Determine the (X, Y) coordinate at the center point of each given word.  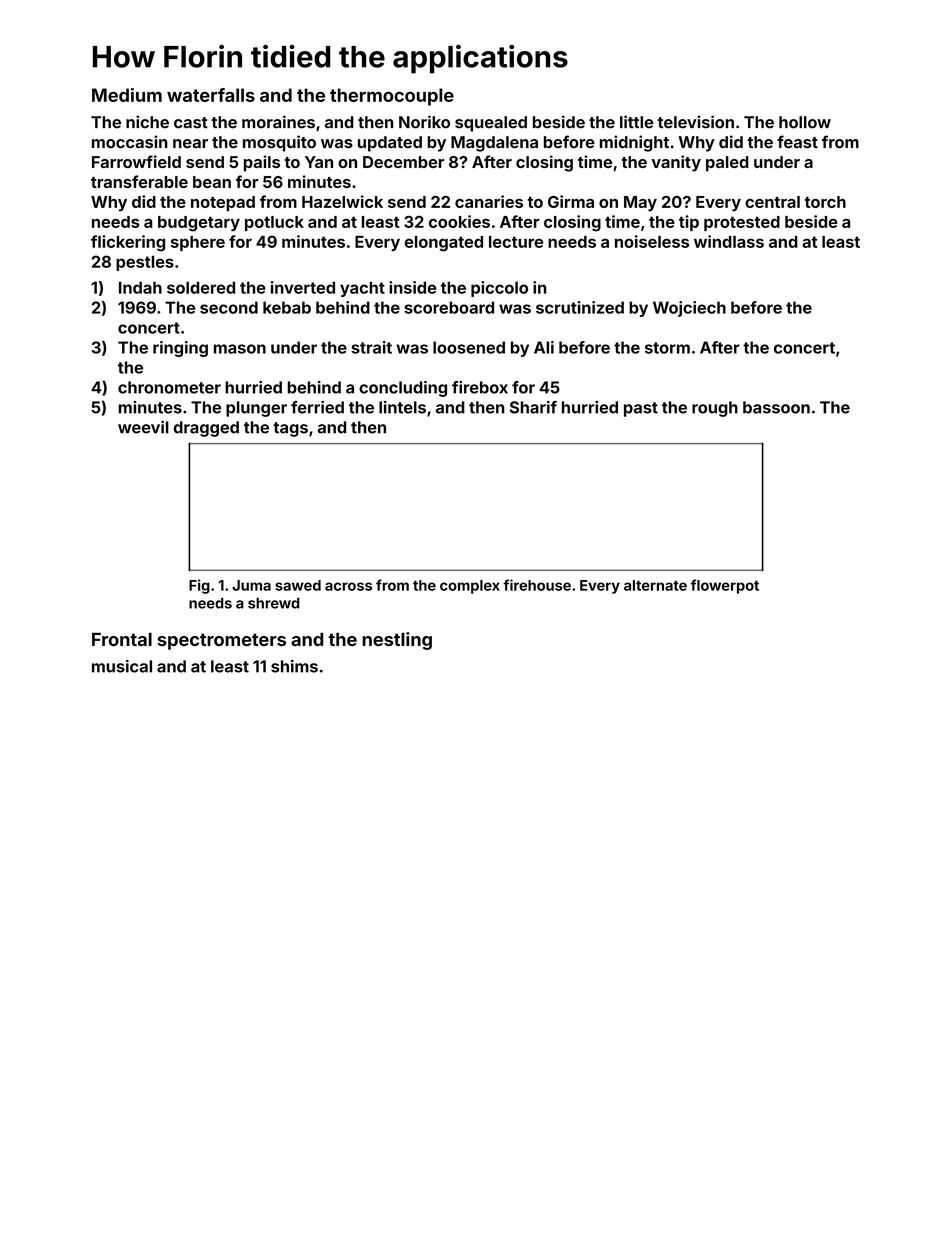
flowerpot (725, 586)
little (636, 122)
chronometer (169, 387)
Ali (544, 347)
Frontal (122, 639)
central (772, 202)
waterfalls (211, 95)
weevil (143, 427)
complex (470, 587)
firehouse (537, 585)
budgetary (199, 224)
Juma (251, 585)
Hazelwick (342, 201)
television (696, 122)
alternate (655, 585)
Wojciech (689, 309)
